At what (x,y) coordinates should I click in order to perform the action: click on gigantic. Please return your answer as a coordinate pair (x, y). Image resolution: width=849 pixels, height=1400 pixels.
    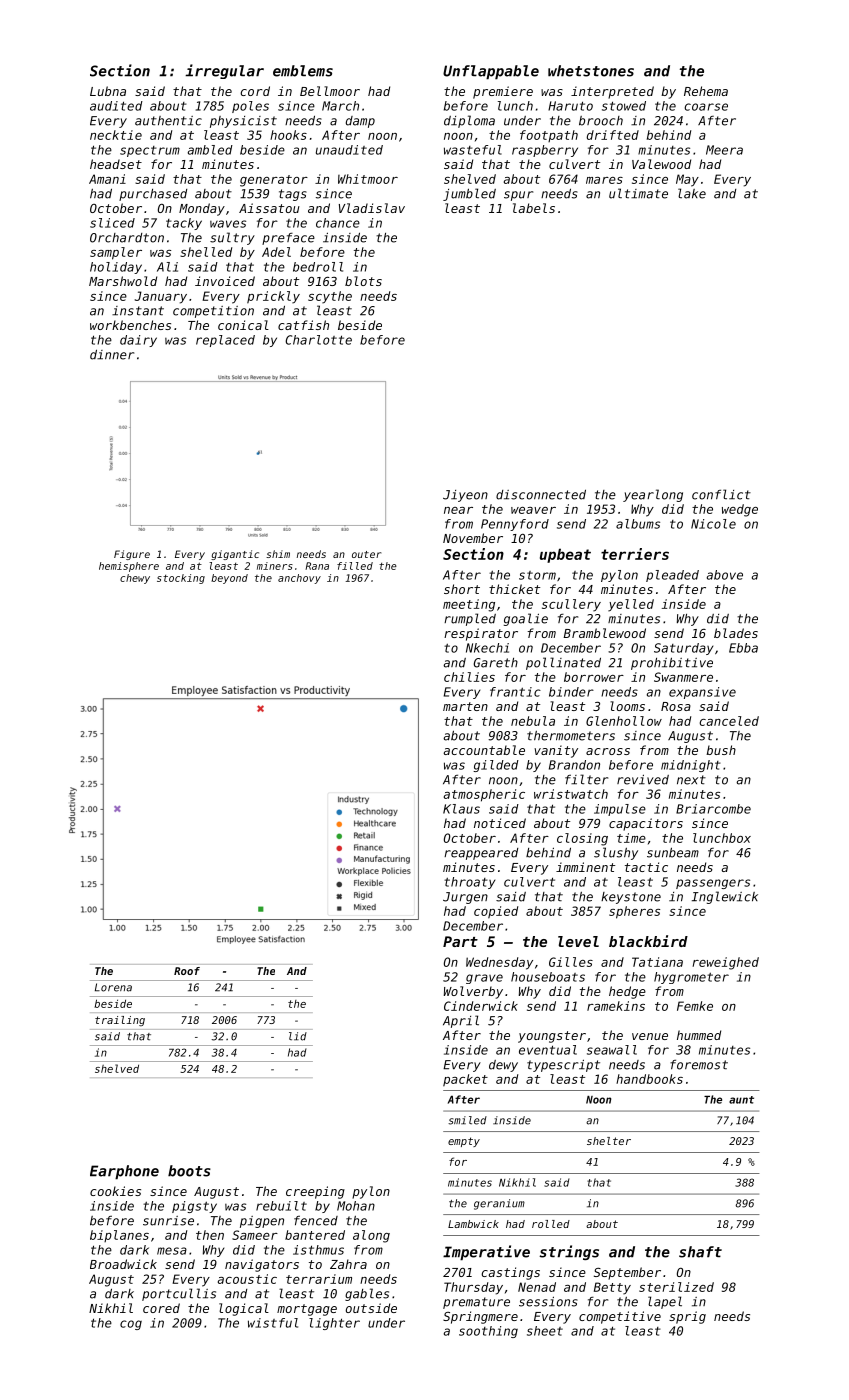
    Looking at the image, I should click on (235, 555).
